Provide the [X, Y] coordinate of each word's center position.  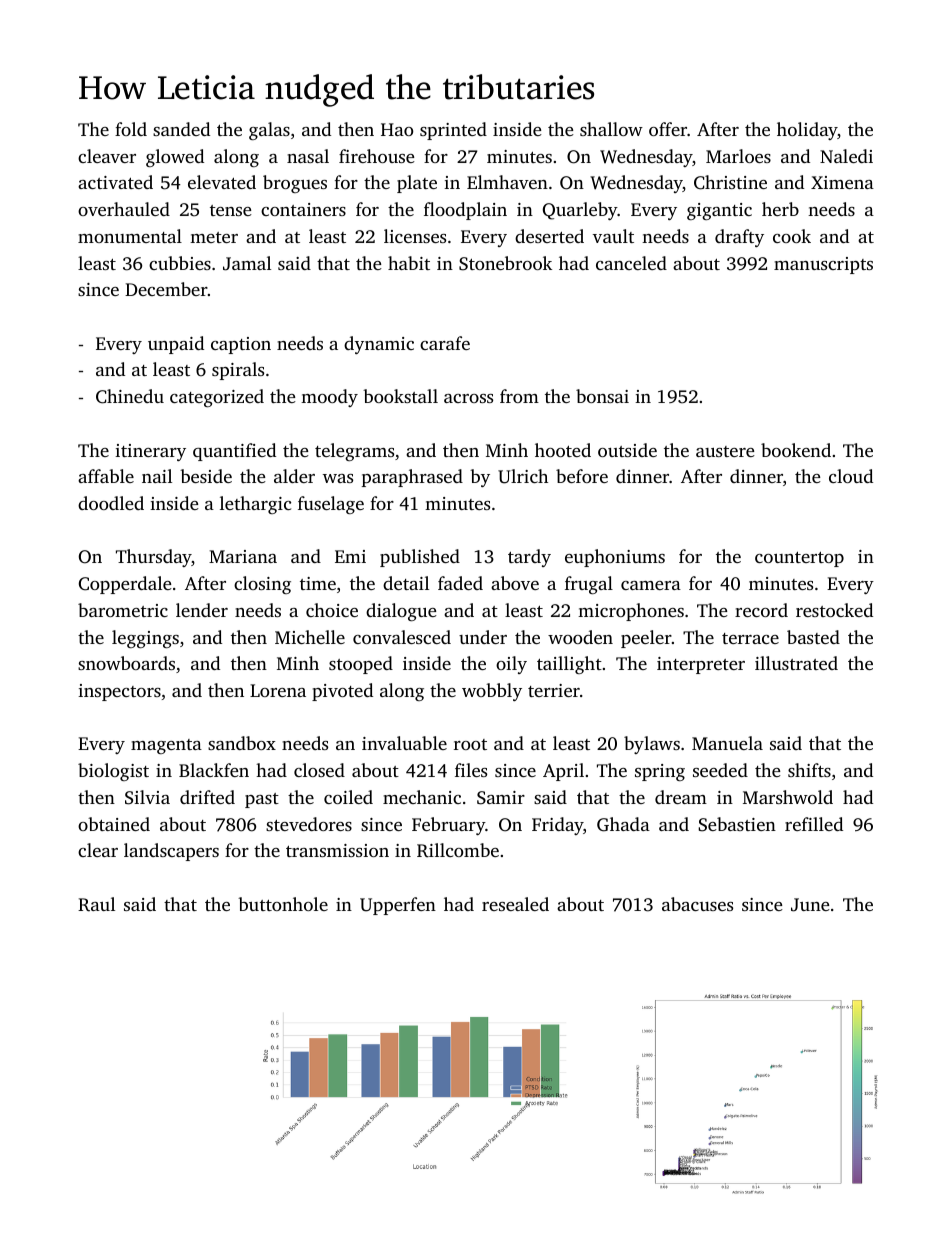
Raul [96, 904]
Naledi [846, 156]
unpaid [176, 345]
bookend [796, 450]
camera [651, 585]
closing [262, 585]
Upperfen [398, 906]
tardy [529, 558]
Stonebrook [505, 263]
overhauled [124, 209]
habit [409, 263]
